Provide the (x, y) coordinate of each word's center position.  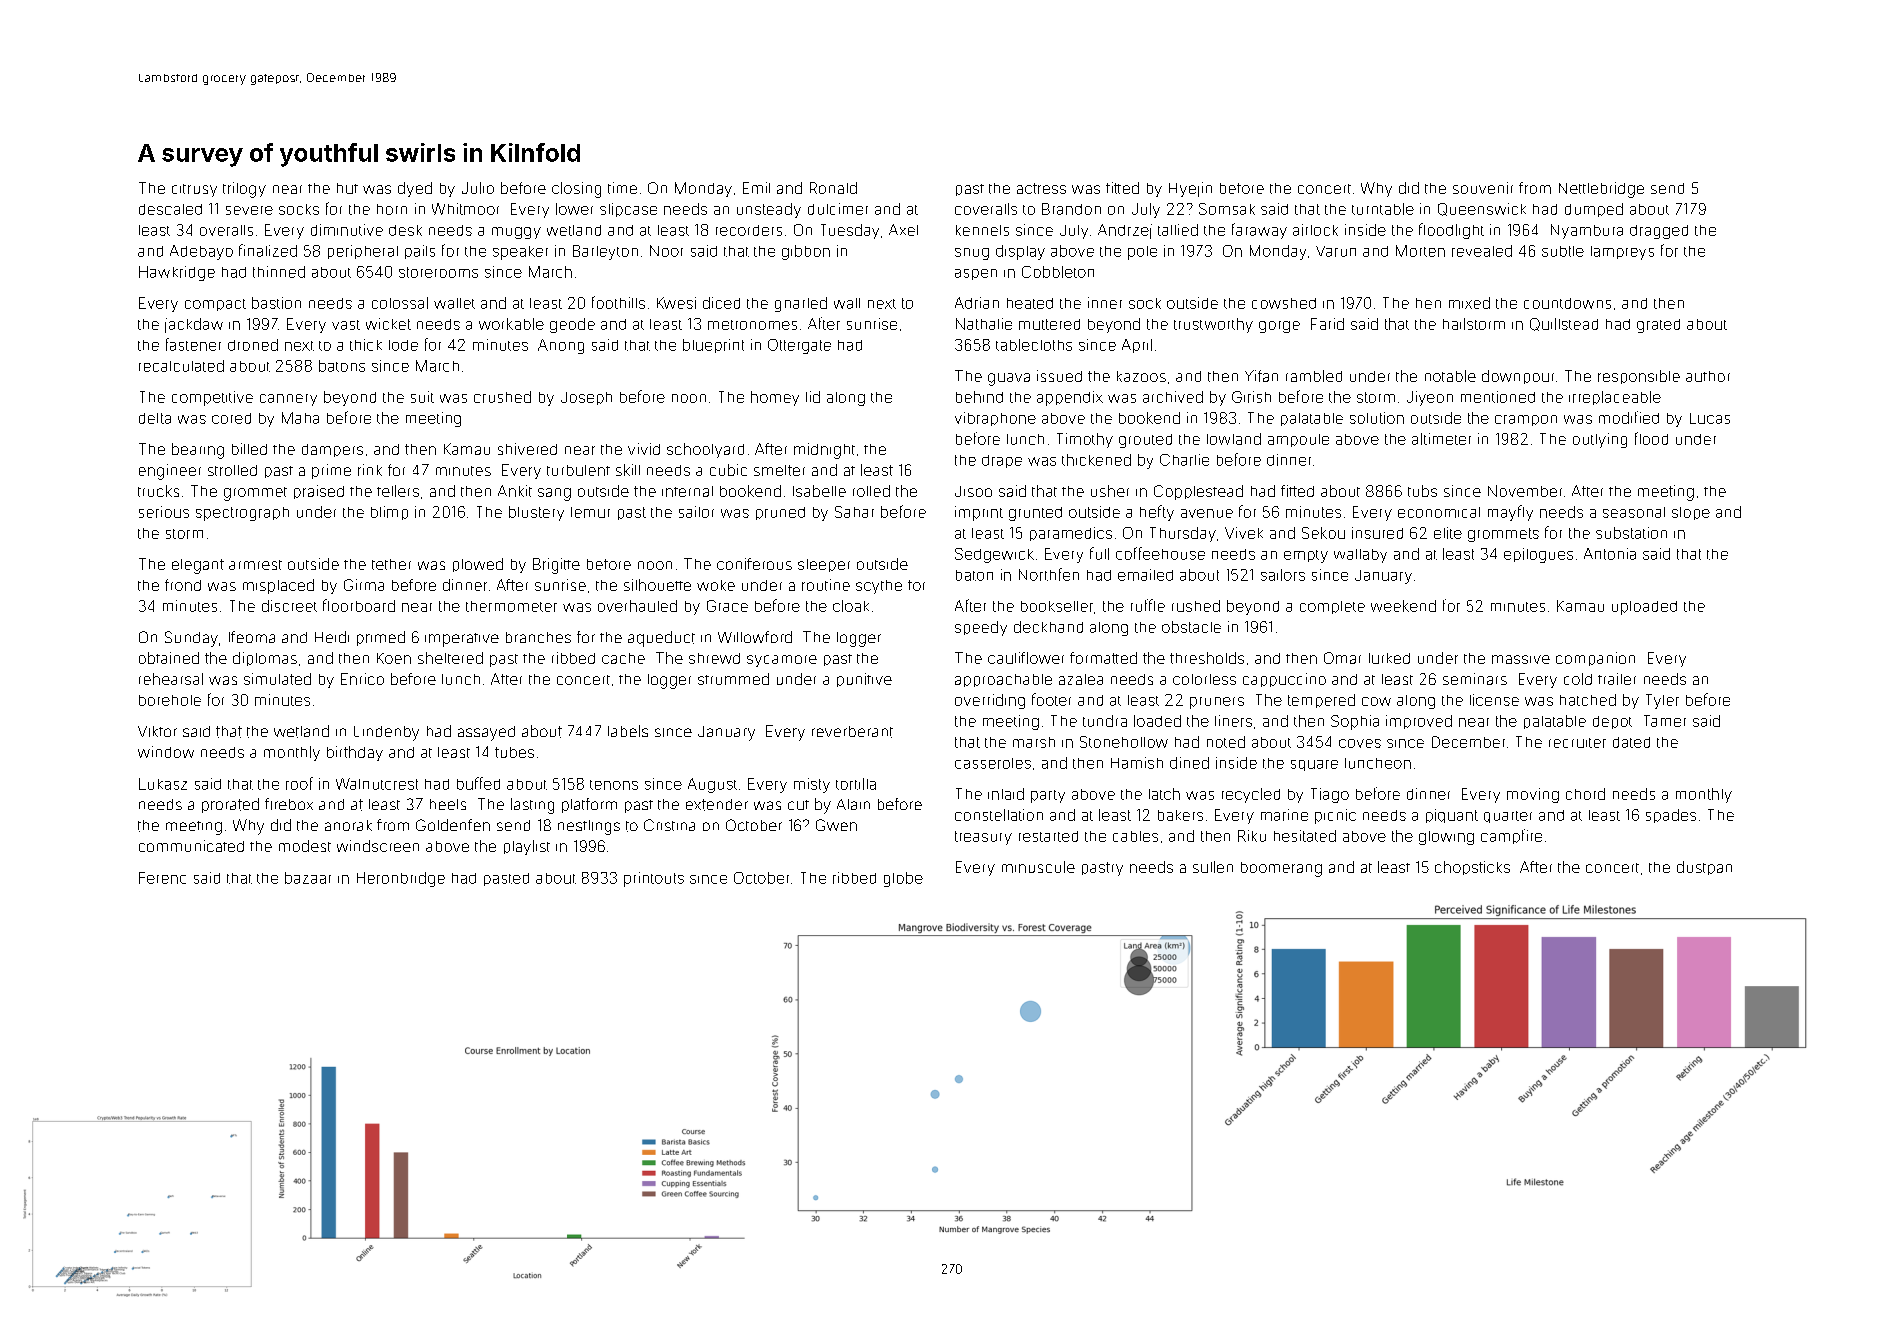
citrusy (194, 190)
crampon (1526, 420)
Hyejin (1190, 189)
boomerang (1281, 869)
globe (903, 879)
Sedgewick (994, 555)
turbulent (578, 470)
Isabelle (819, 491)
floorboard (359, 605)
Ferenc (162, 878)
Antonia (1610, 554)
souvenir (1483, 188)
